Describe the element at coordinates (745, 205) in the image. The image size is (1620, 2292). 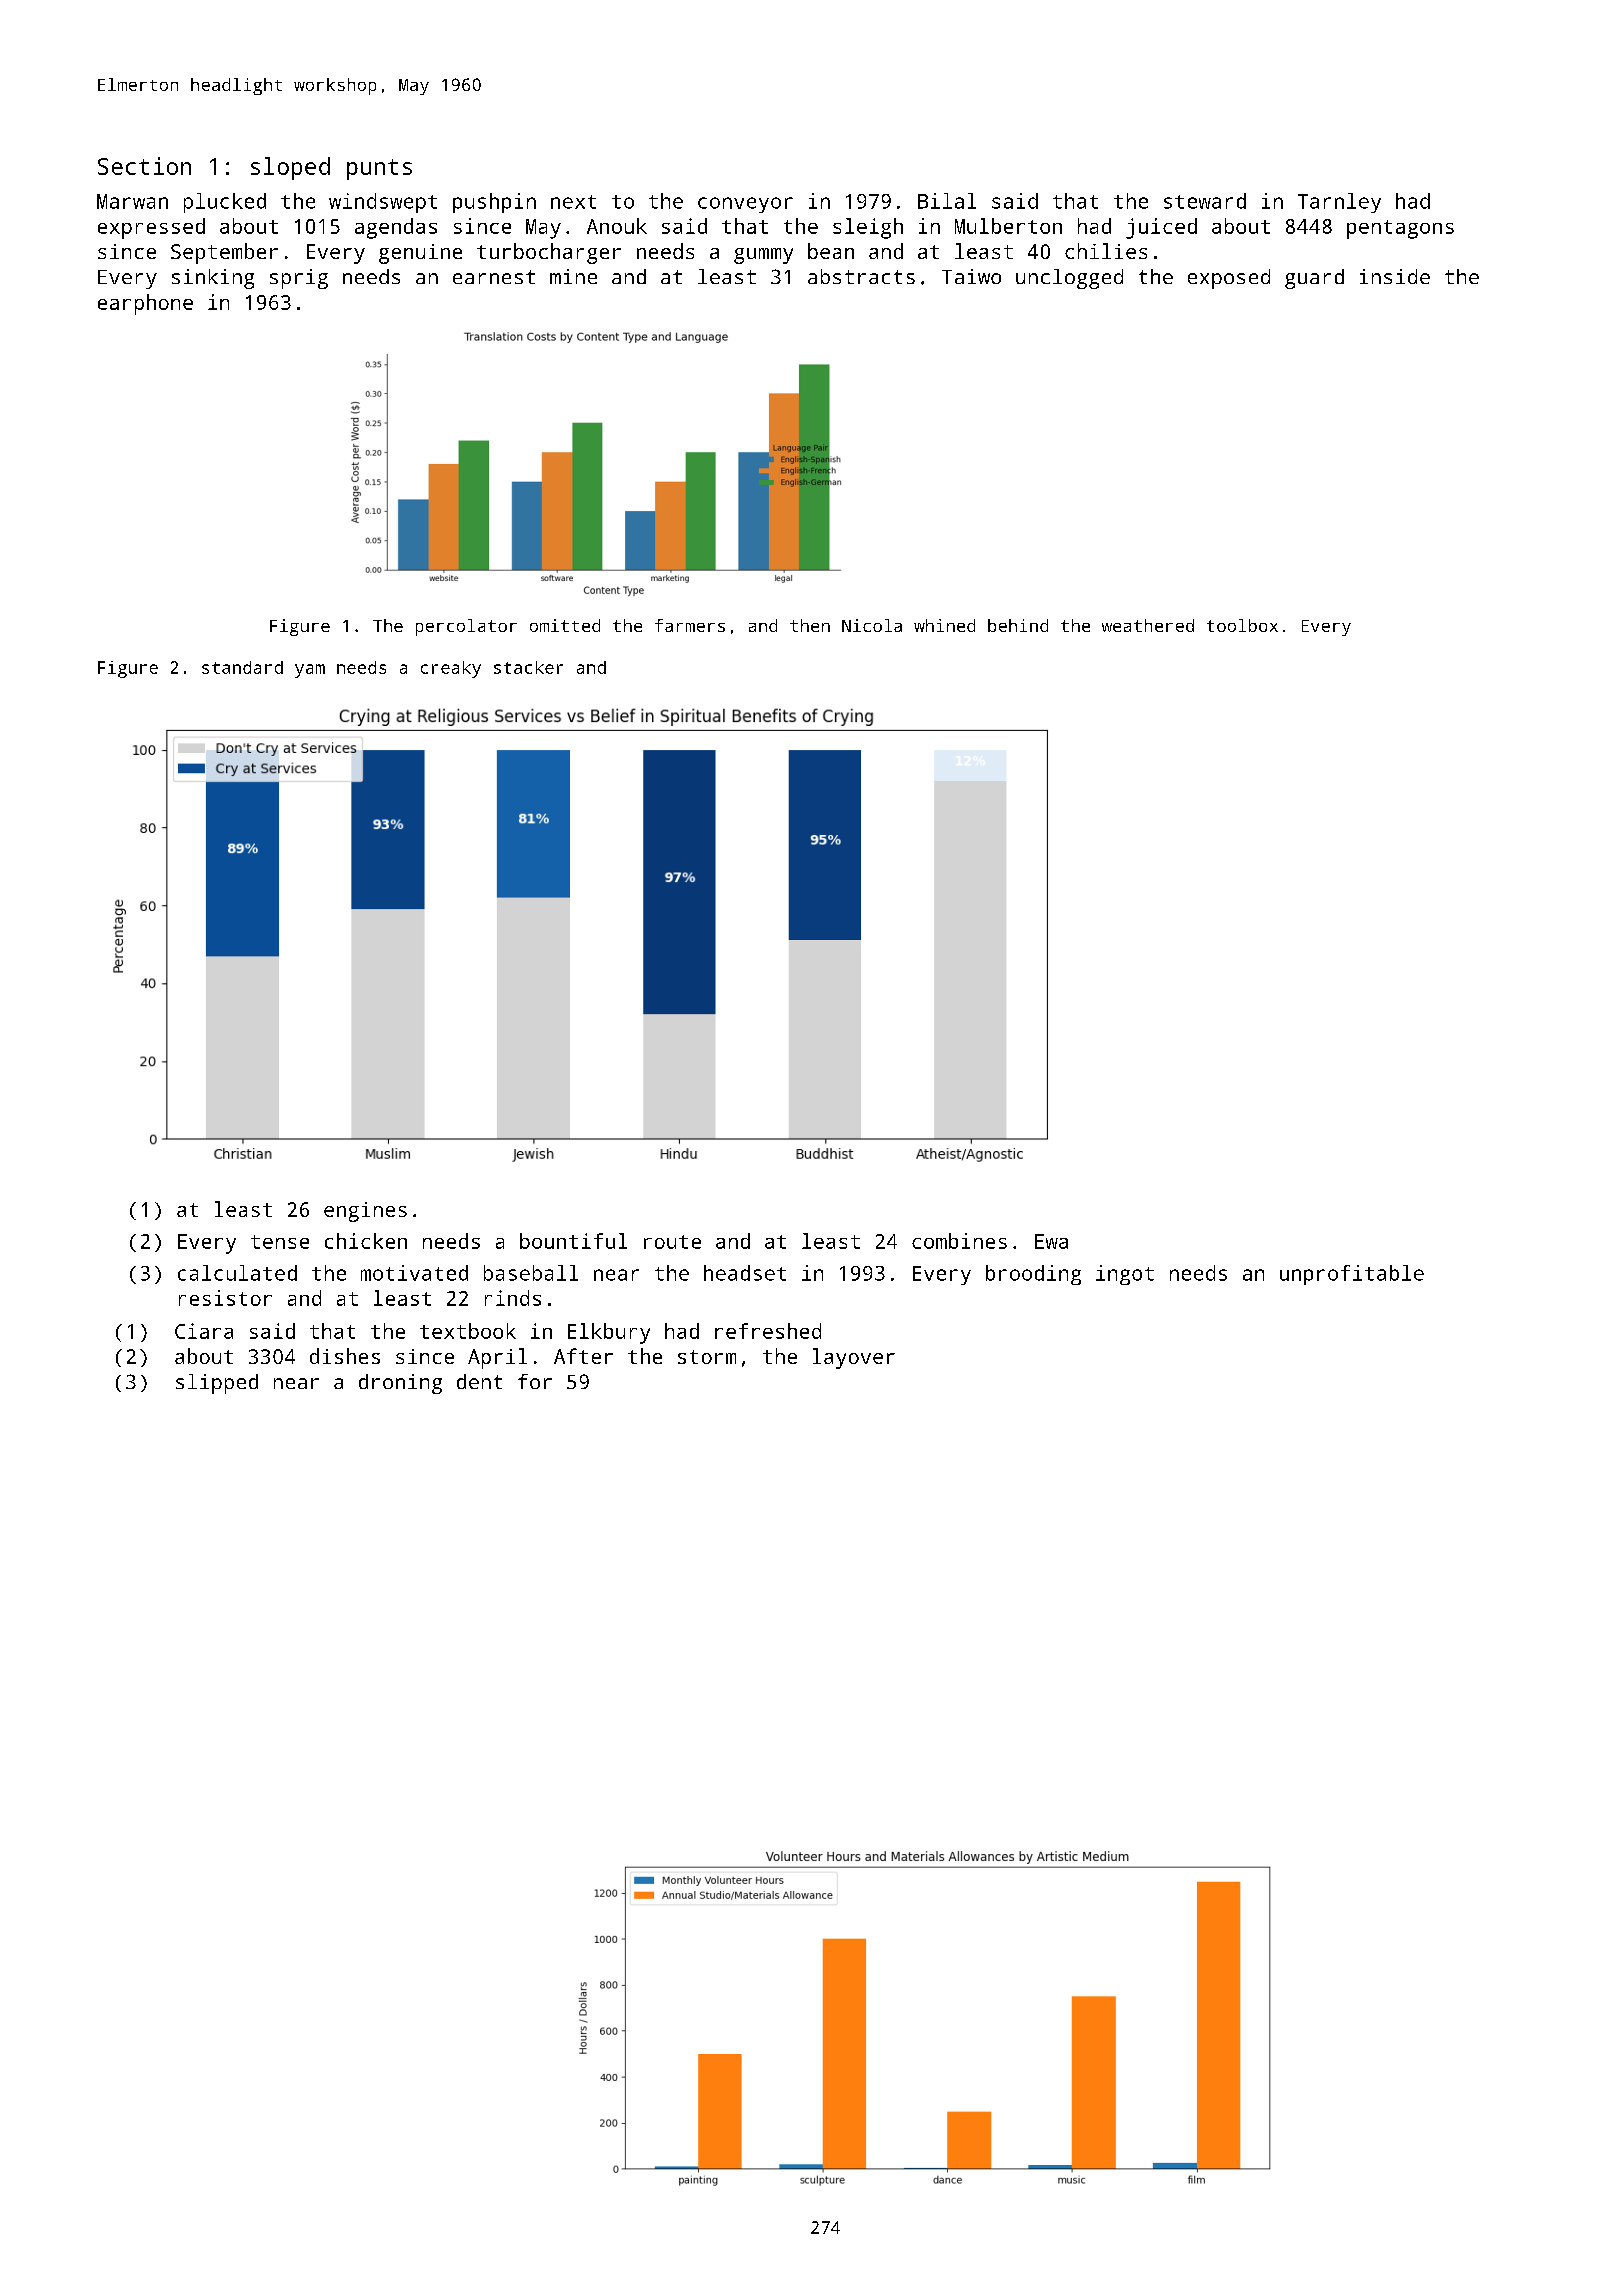
I see `conveyor` at that location.
